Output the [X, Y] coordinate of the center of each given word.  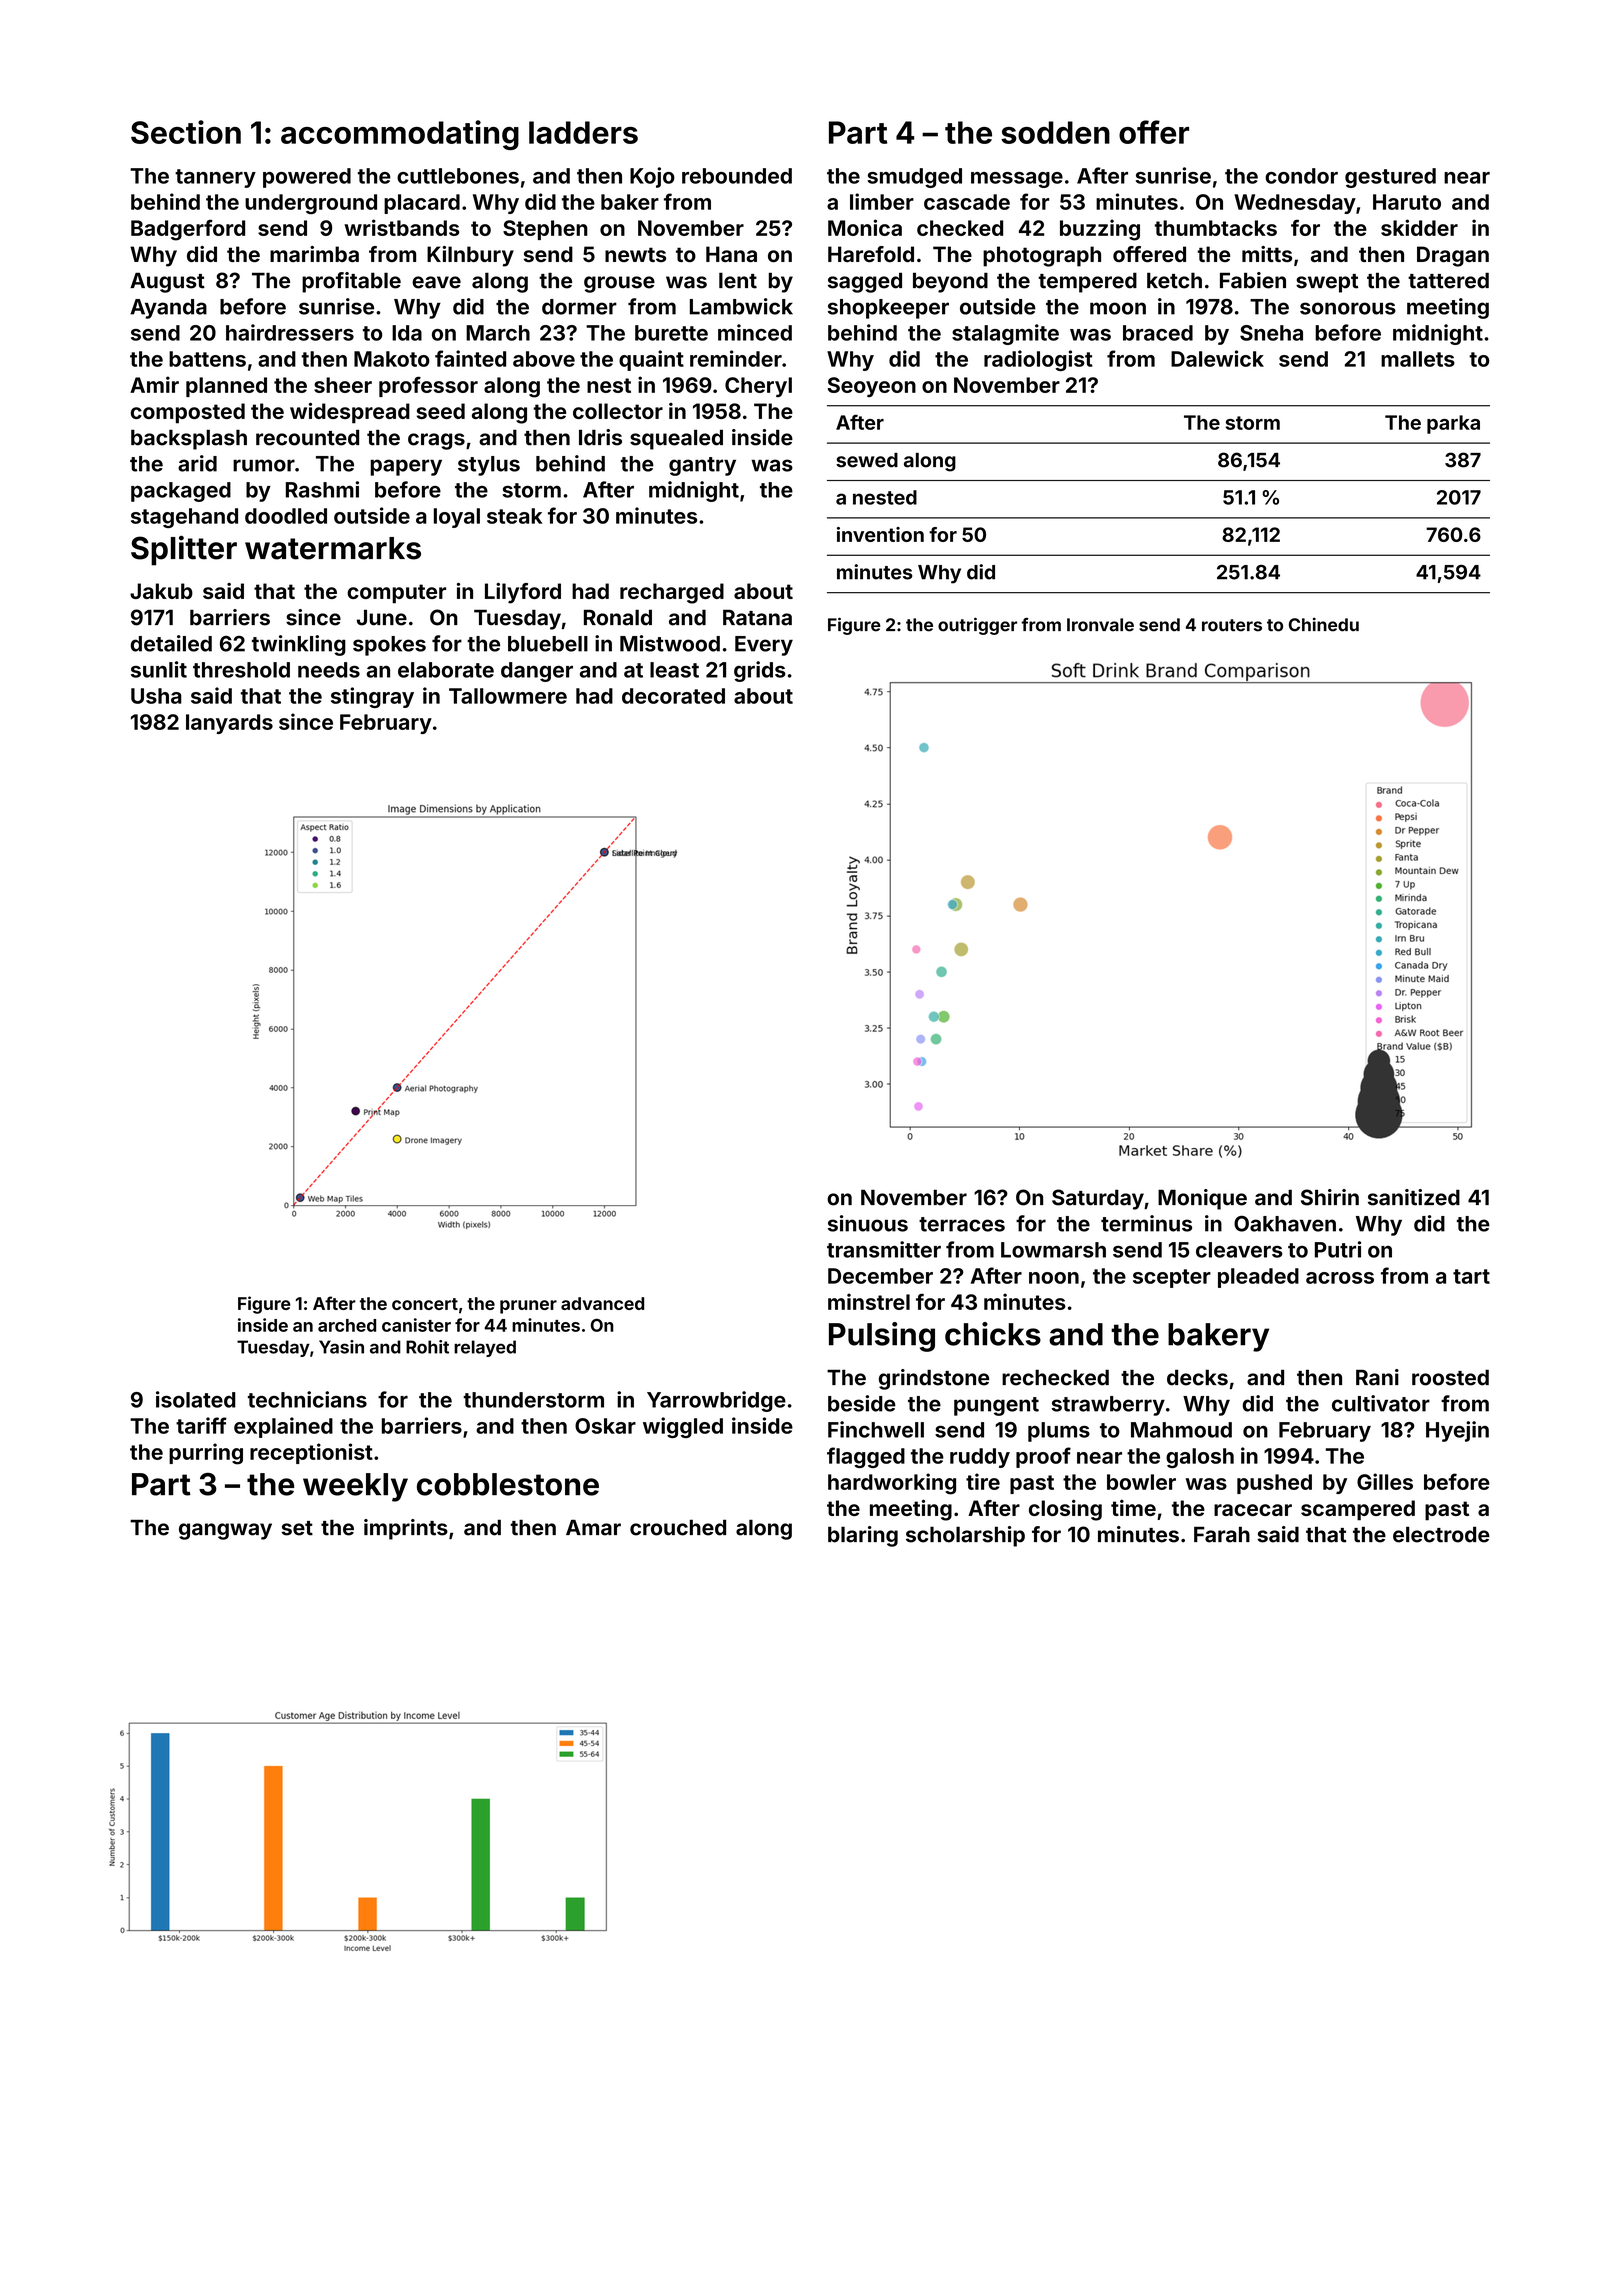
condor [1301, 176]
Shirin [1330, 1197]
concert [425, 1304]
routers [1232, 625]
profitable [351, 282]
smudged [914, 178]
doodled [286, 516]
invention [880, 534]
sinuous [868, 1223]
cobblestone [508, 1484]
